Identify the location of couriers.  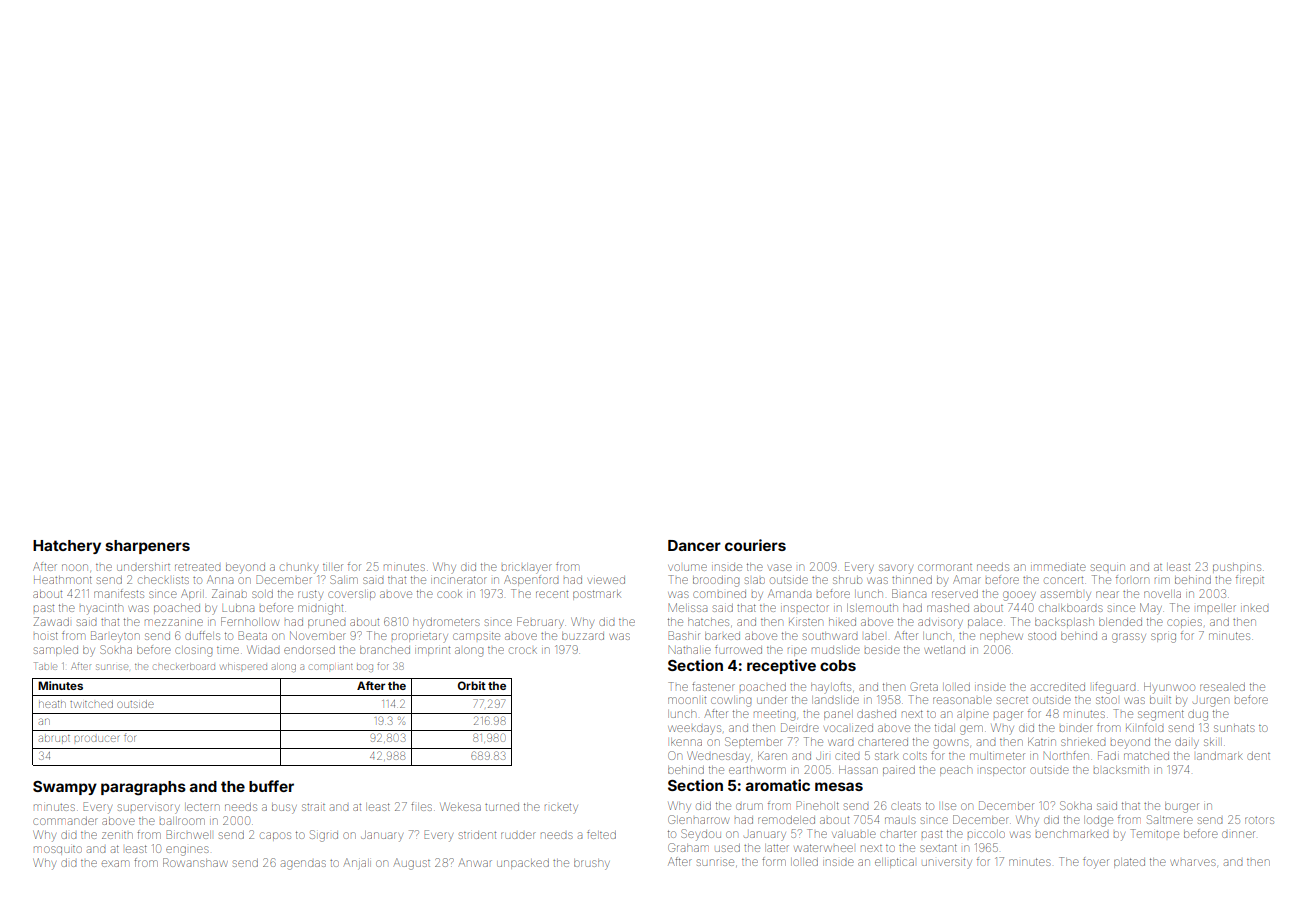
(755, 545).
